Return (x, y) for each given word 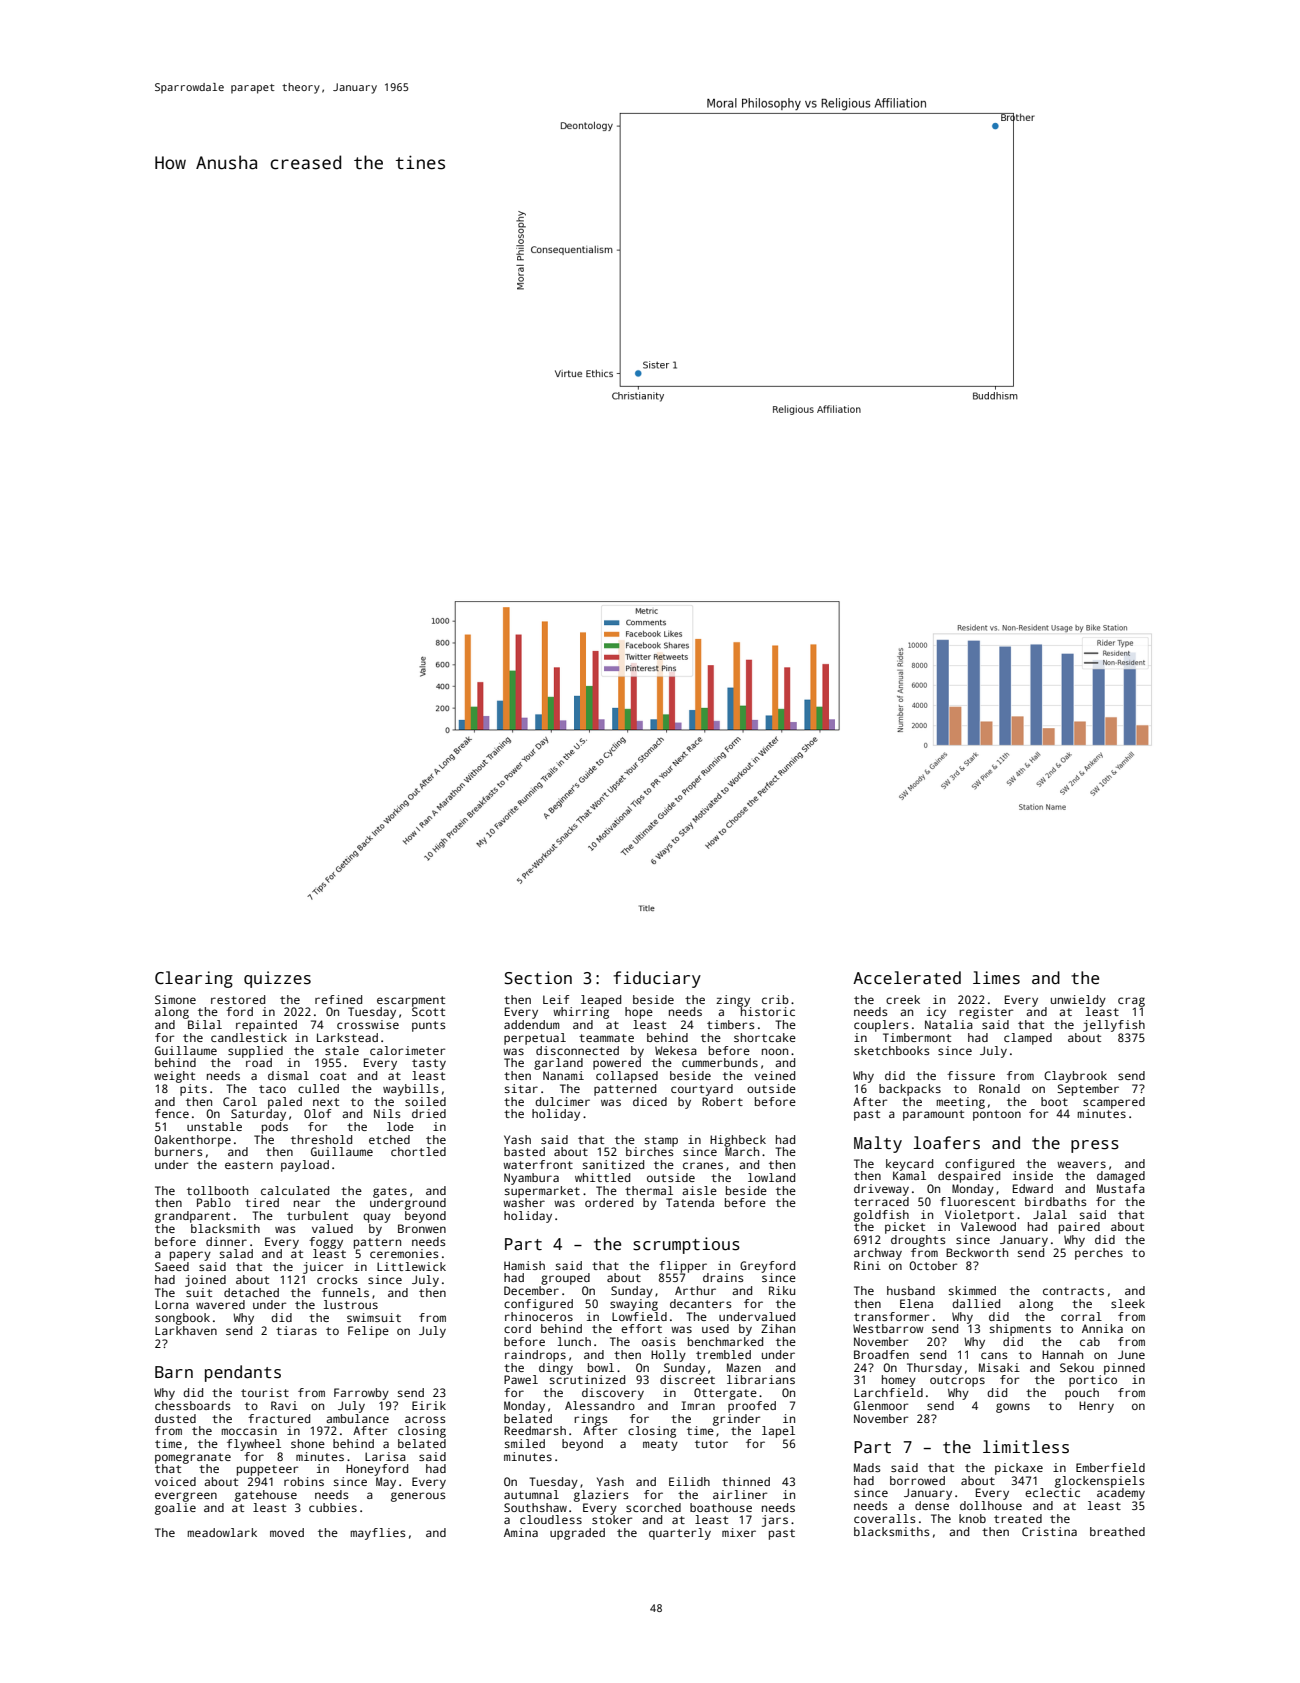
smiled (525, 1443)
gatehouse (266, 1496)
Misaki (999, 1367)
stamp (661, 1141)
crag (1131, 1002)
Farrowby (361, 1394)
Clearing (194, 979)
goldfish (881, 1216)
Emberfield (1110, 1467)
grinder (736, 1420)
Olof (318, 1113)
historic (768, 1011)
